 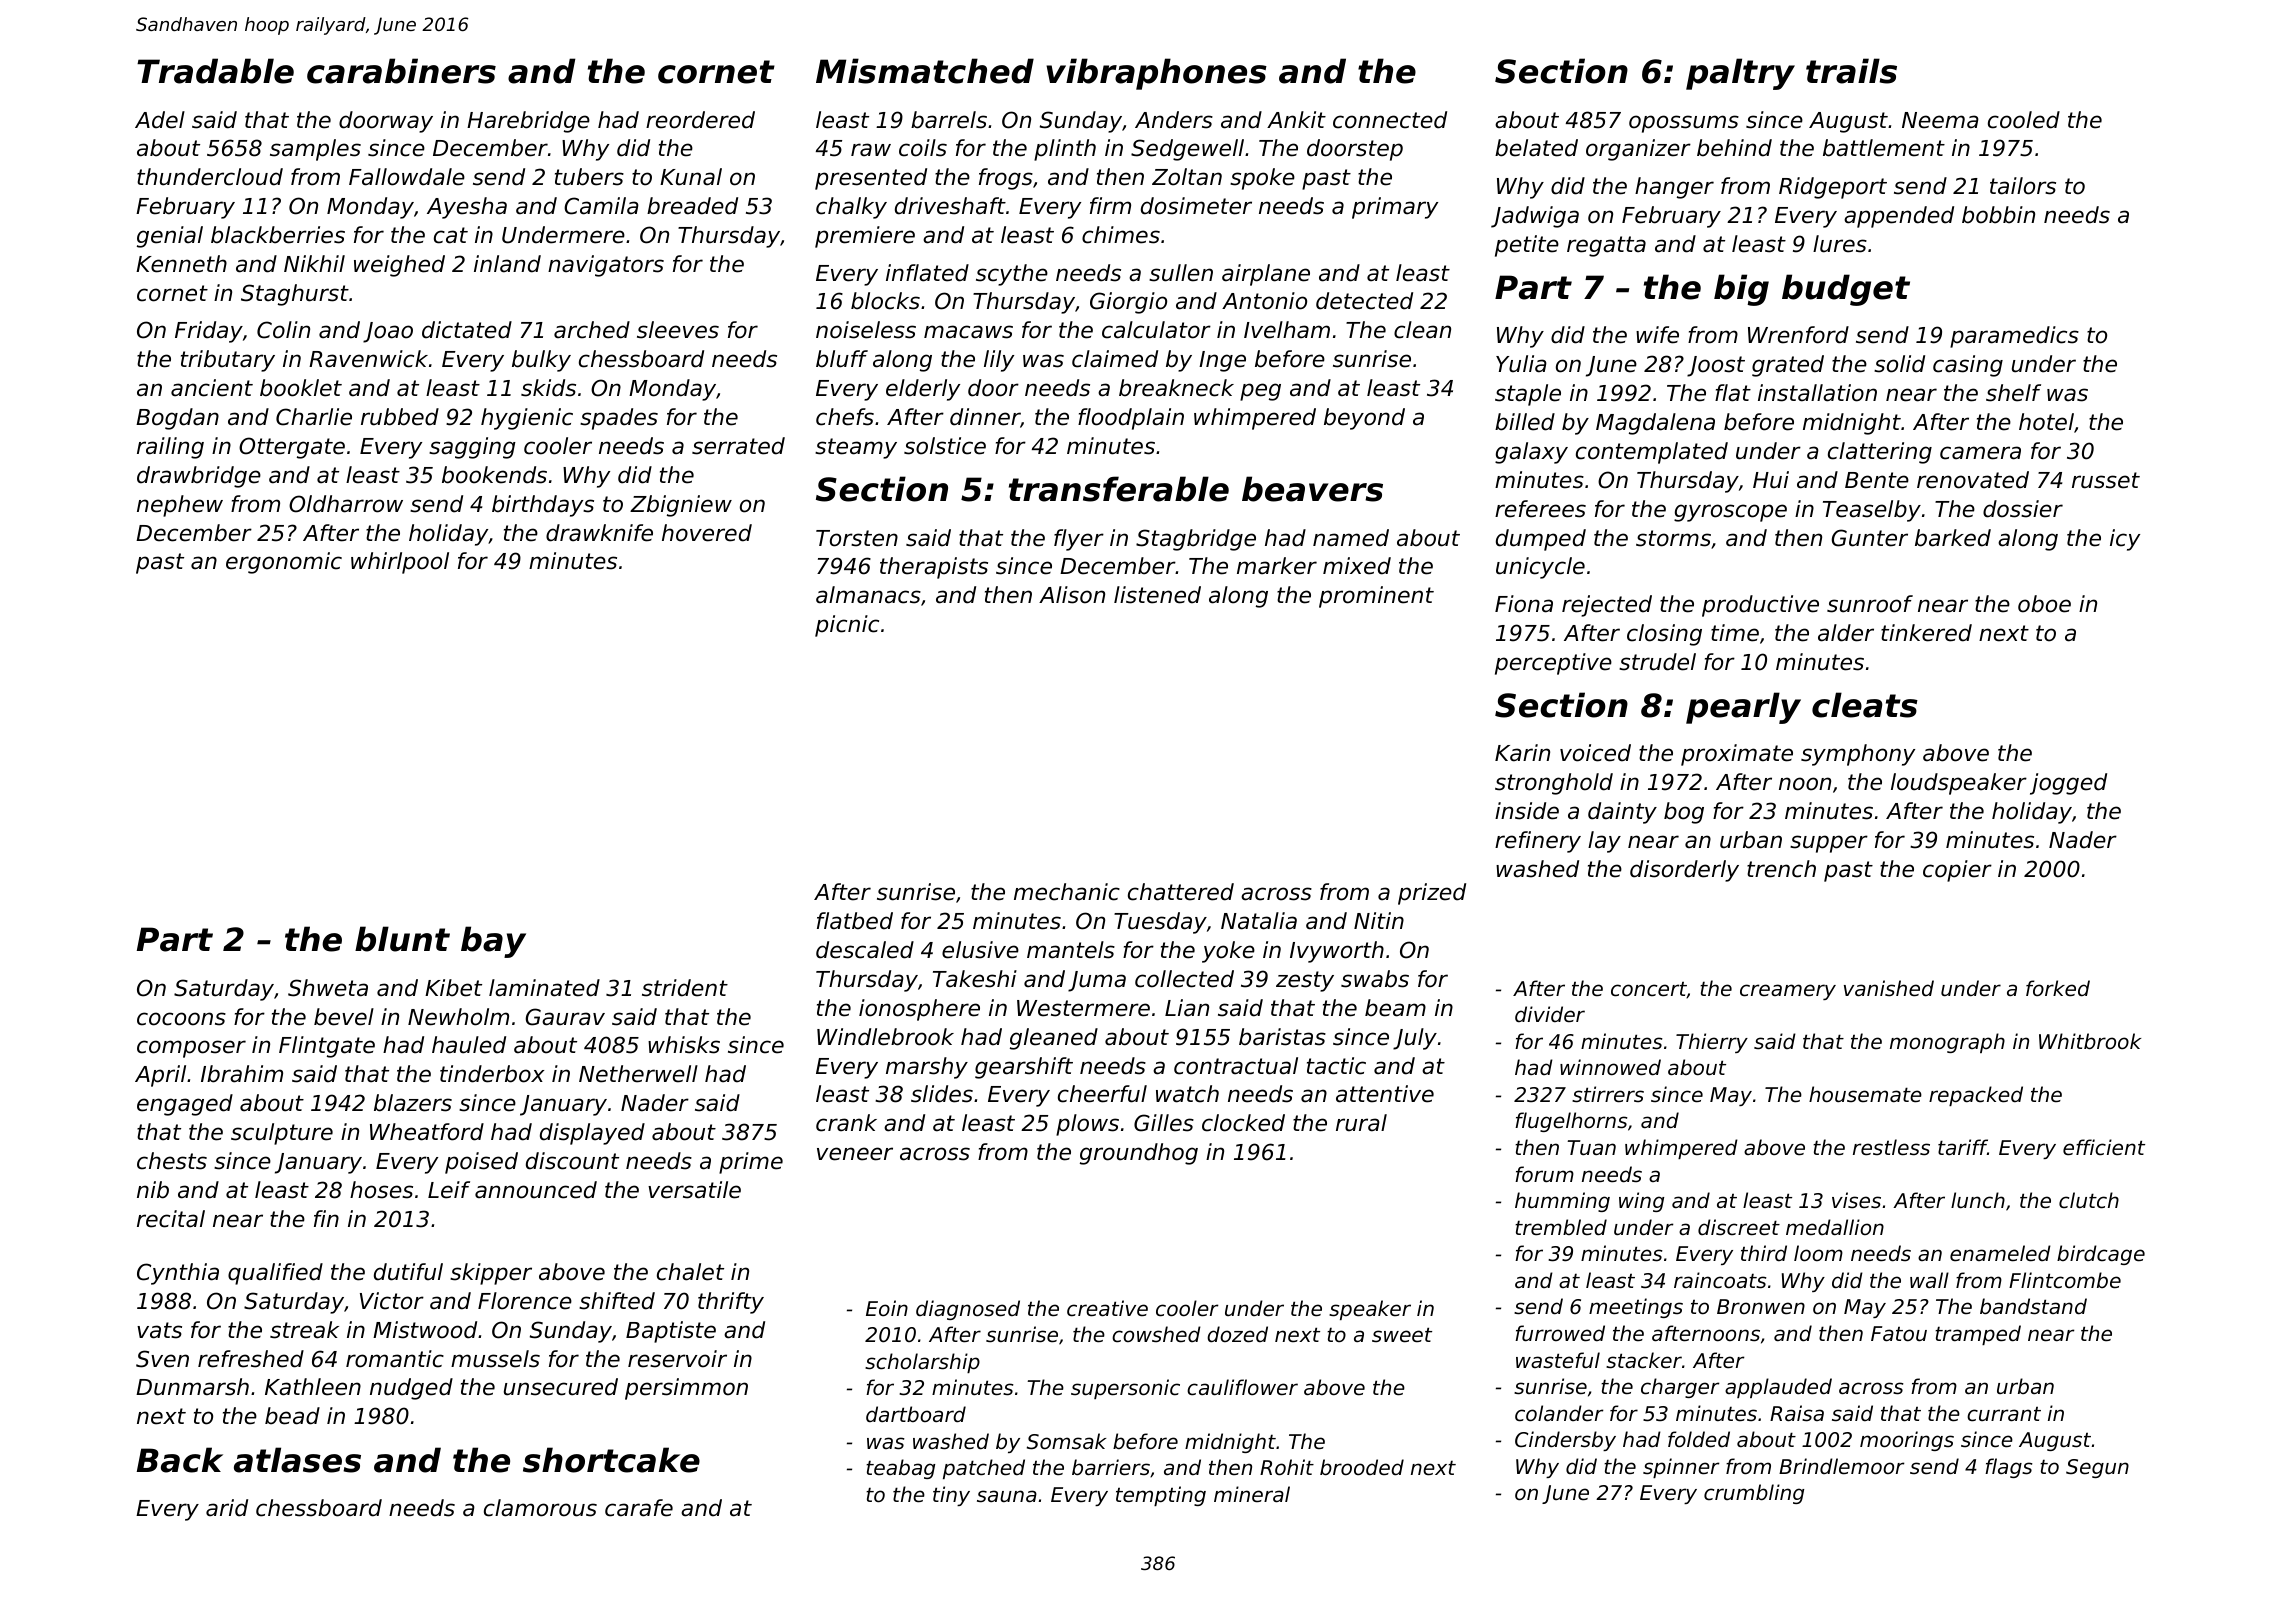 I want to click on Dunmarsh, so click(x=192, y=1387).
